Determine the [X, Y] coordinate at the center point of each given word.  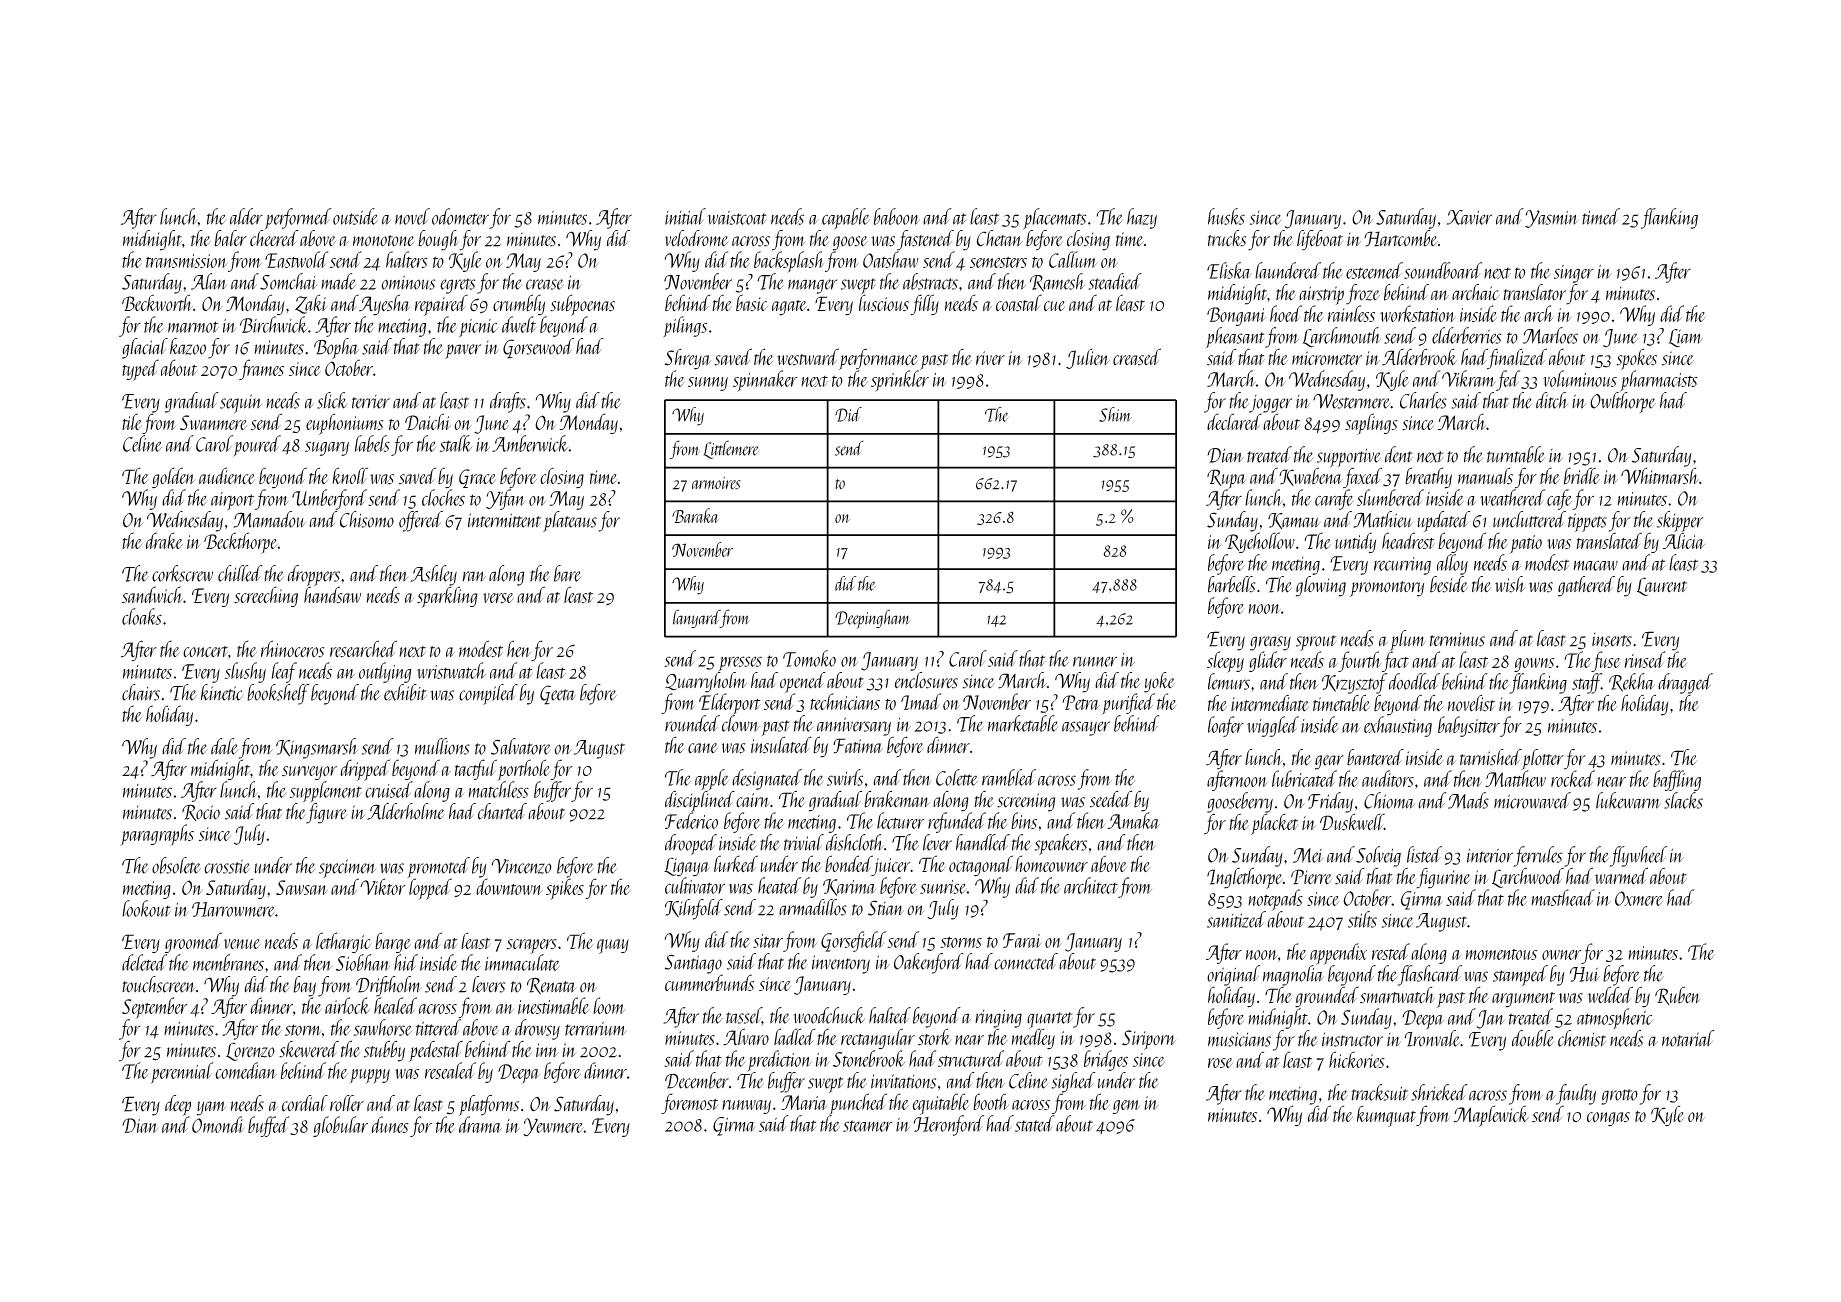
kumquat [1386, 1116]
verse [498, 598]
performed [298, 218]
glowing [1321, 586]
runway [746, 1107]
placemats [1054, 219]
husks [1226, 216]
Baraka [695, 515]
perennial [182, 1072]
